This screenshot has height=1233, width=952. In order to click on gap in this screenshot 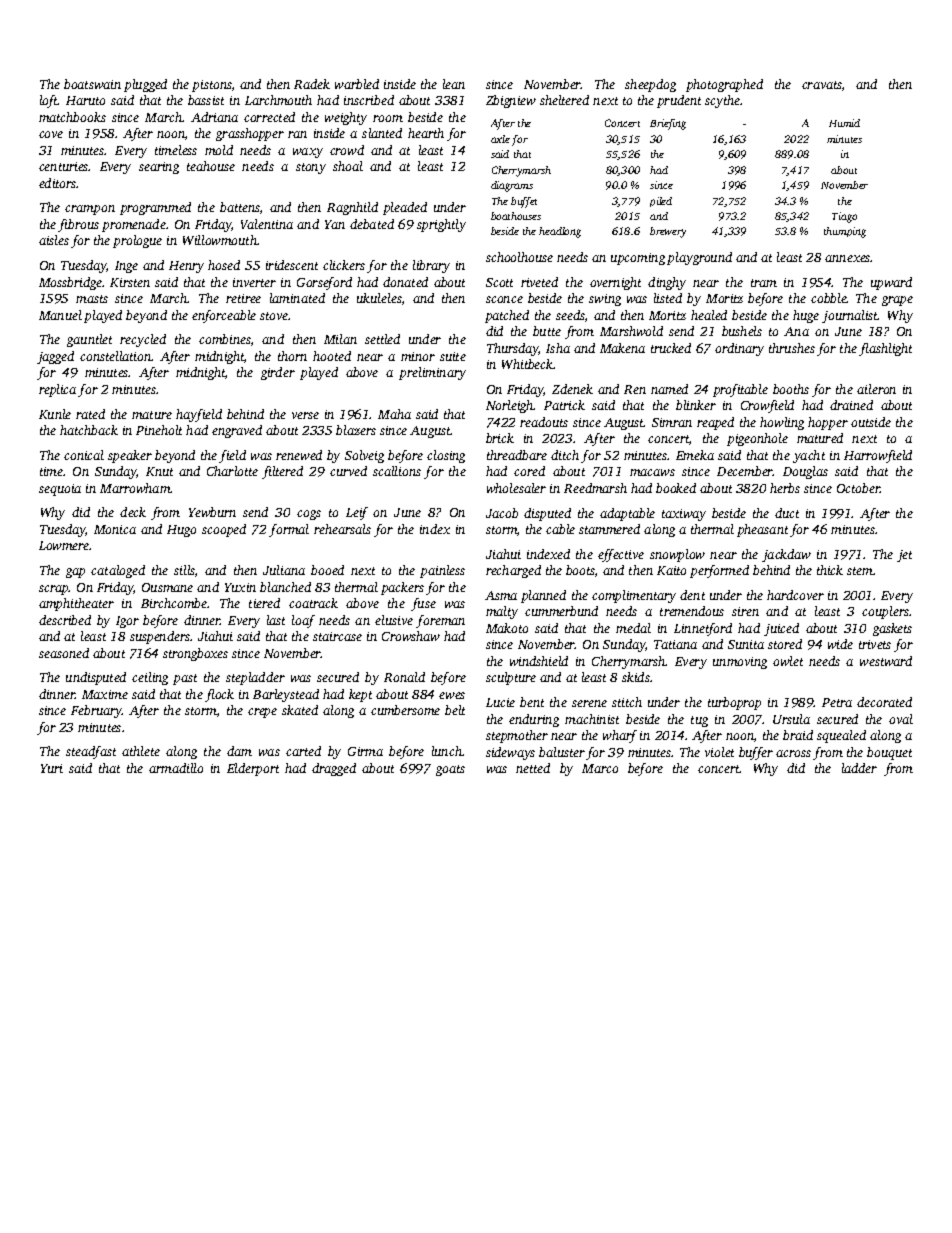, I will do `click(75, 573)`.
